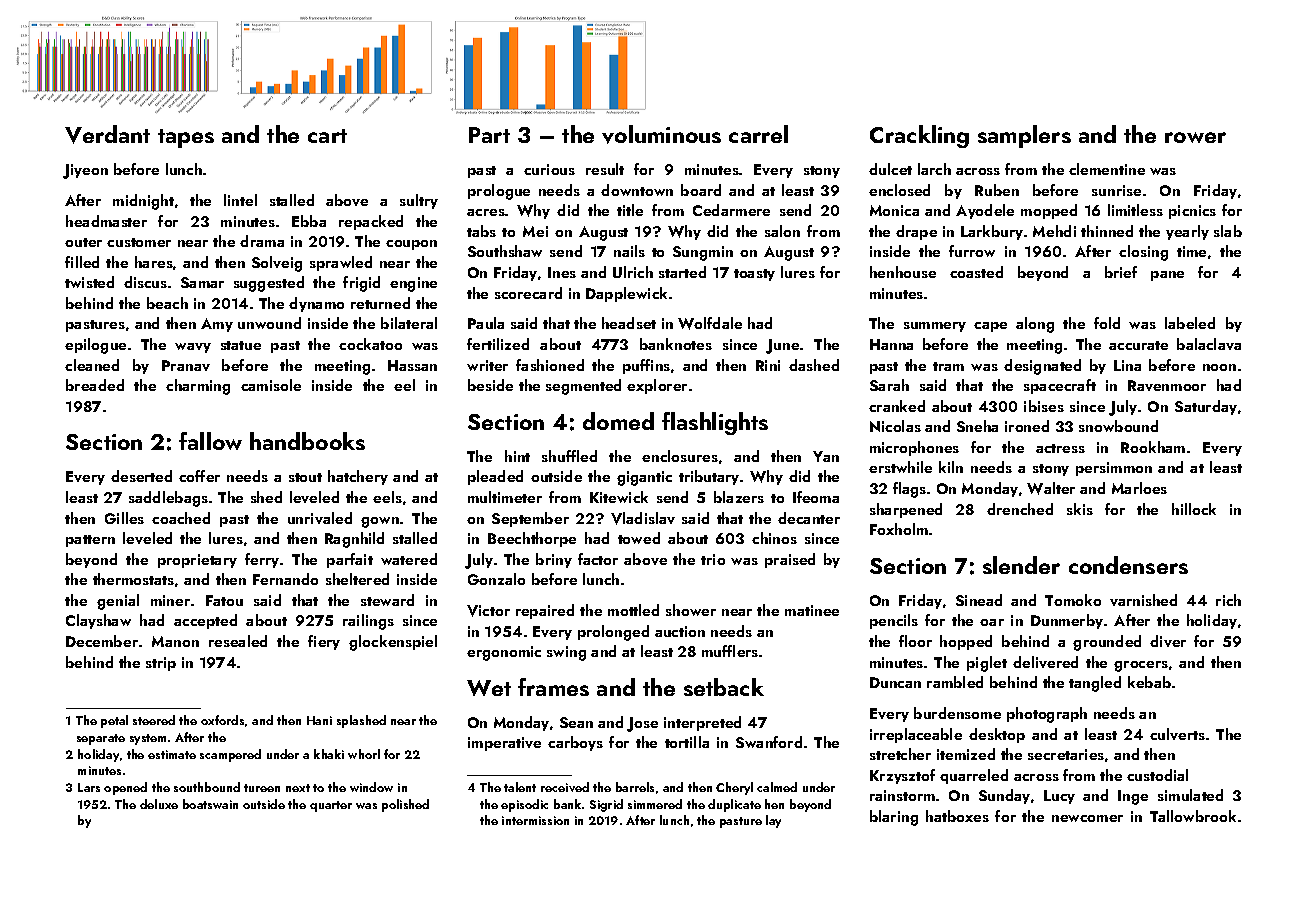 This screenshot has width=1308, height=924. Describe the element at coordinates (327, 136) in the screenshot. I see `cart` at that location.
